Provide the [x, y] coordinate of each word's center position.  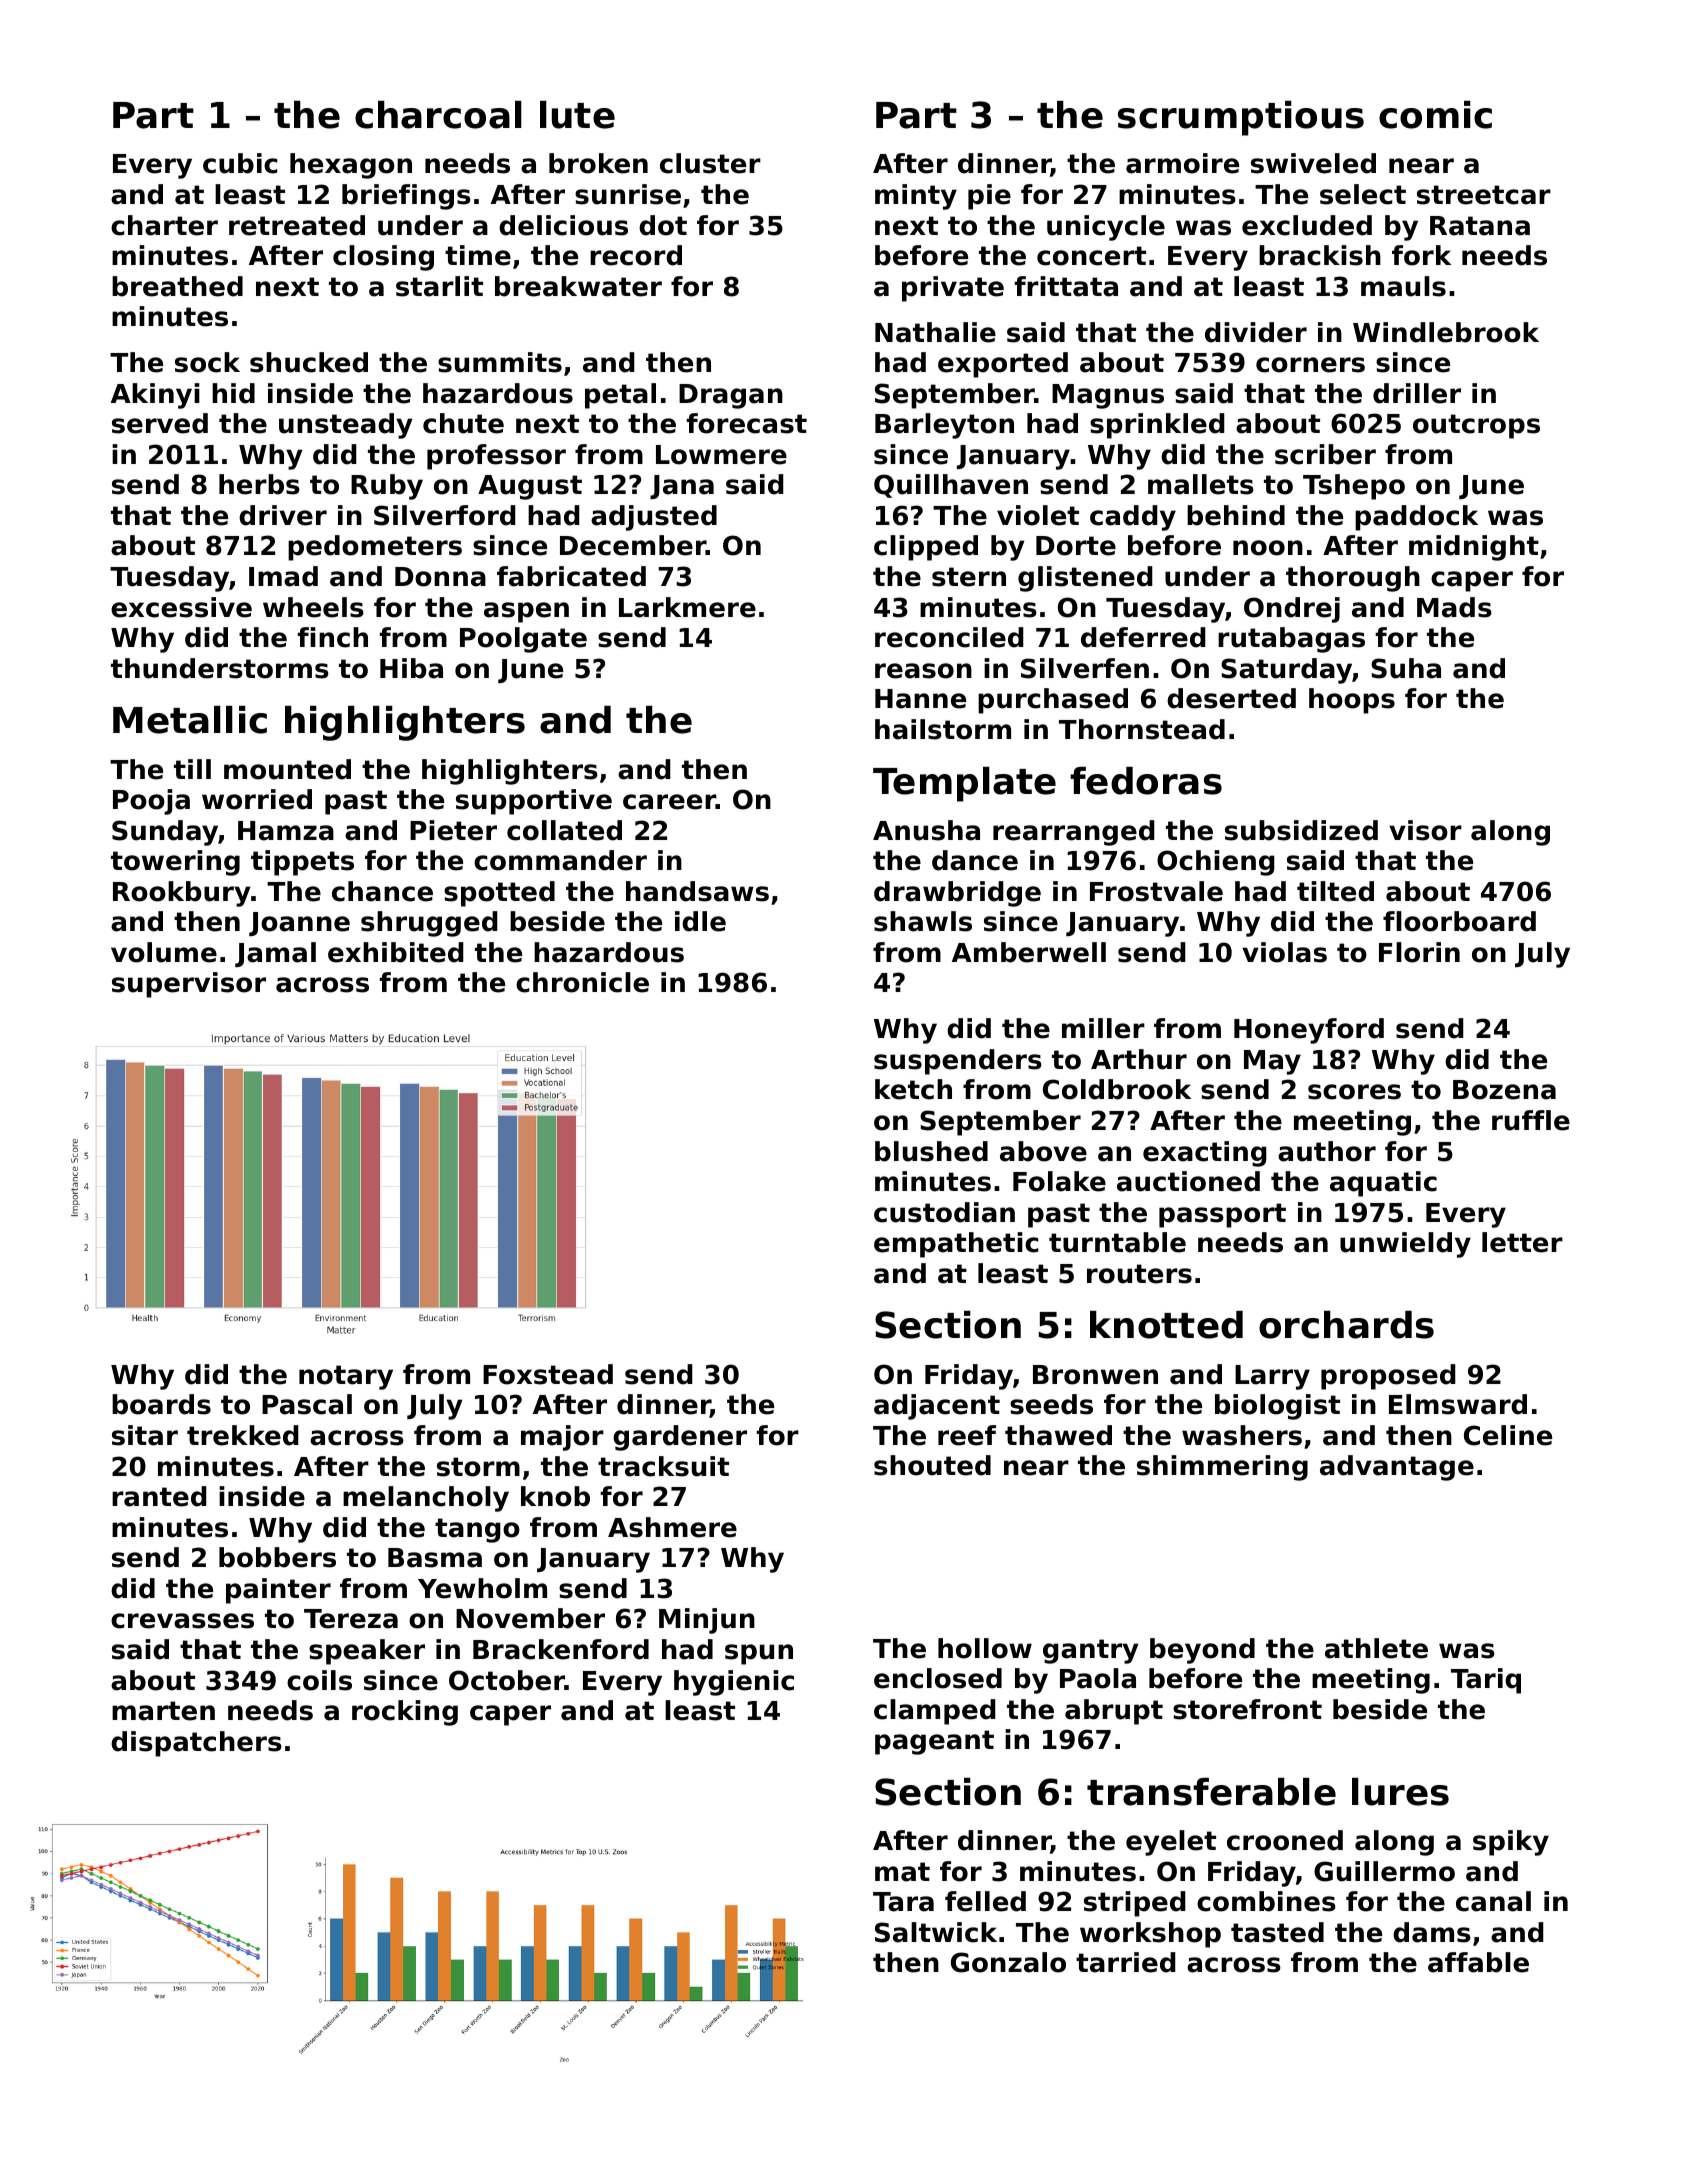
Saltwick [936, 1932]
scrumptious [1241, 118]
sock [207, 362]
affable [1478, 1962]
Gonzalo [1008, 1962]
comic [1435, 115]
